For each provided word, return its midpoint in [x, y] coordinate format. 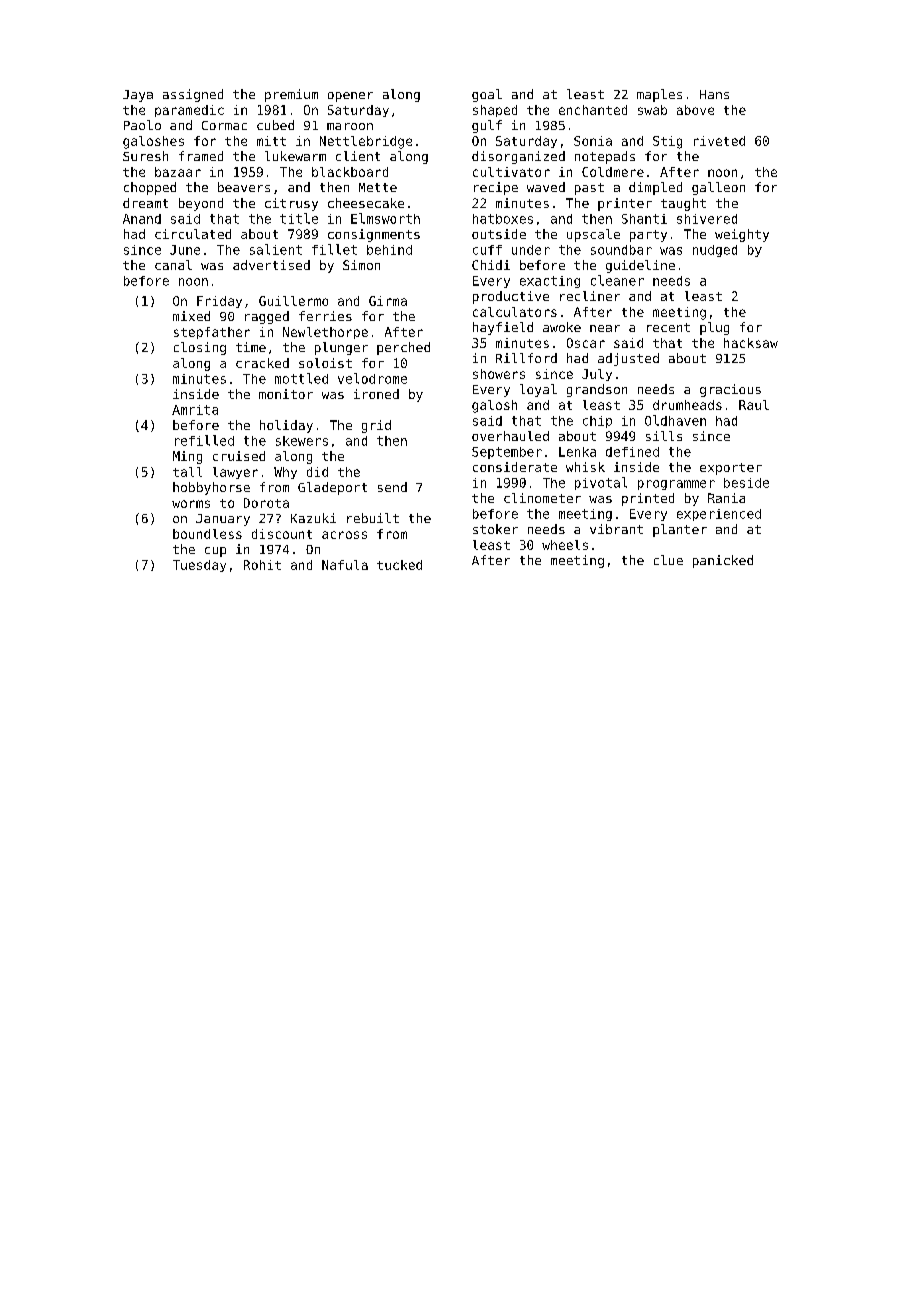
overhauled [510, 436]
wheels [565, 545]
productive [511, 297]
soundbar [621, 250]
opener [350, 97]
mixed [191, 316]
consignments [374, 235]
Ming [187, 457]
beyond [201, 204]
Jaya [138, 96]
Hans [714, 94]
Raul [754, 405]
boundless [207, 534]
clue [668, 560]
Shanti [644, 219]
